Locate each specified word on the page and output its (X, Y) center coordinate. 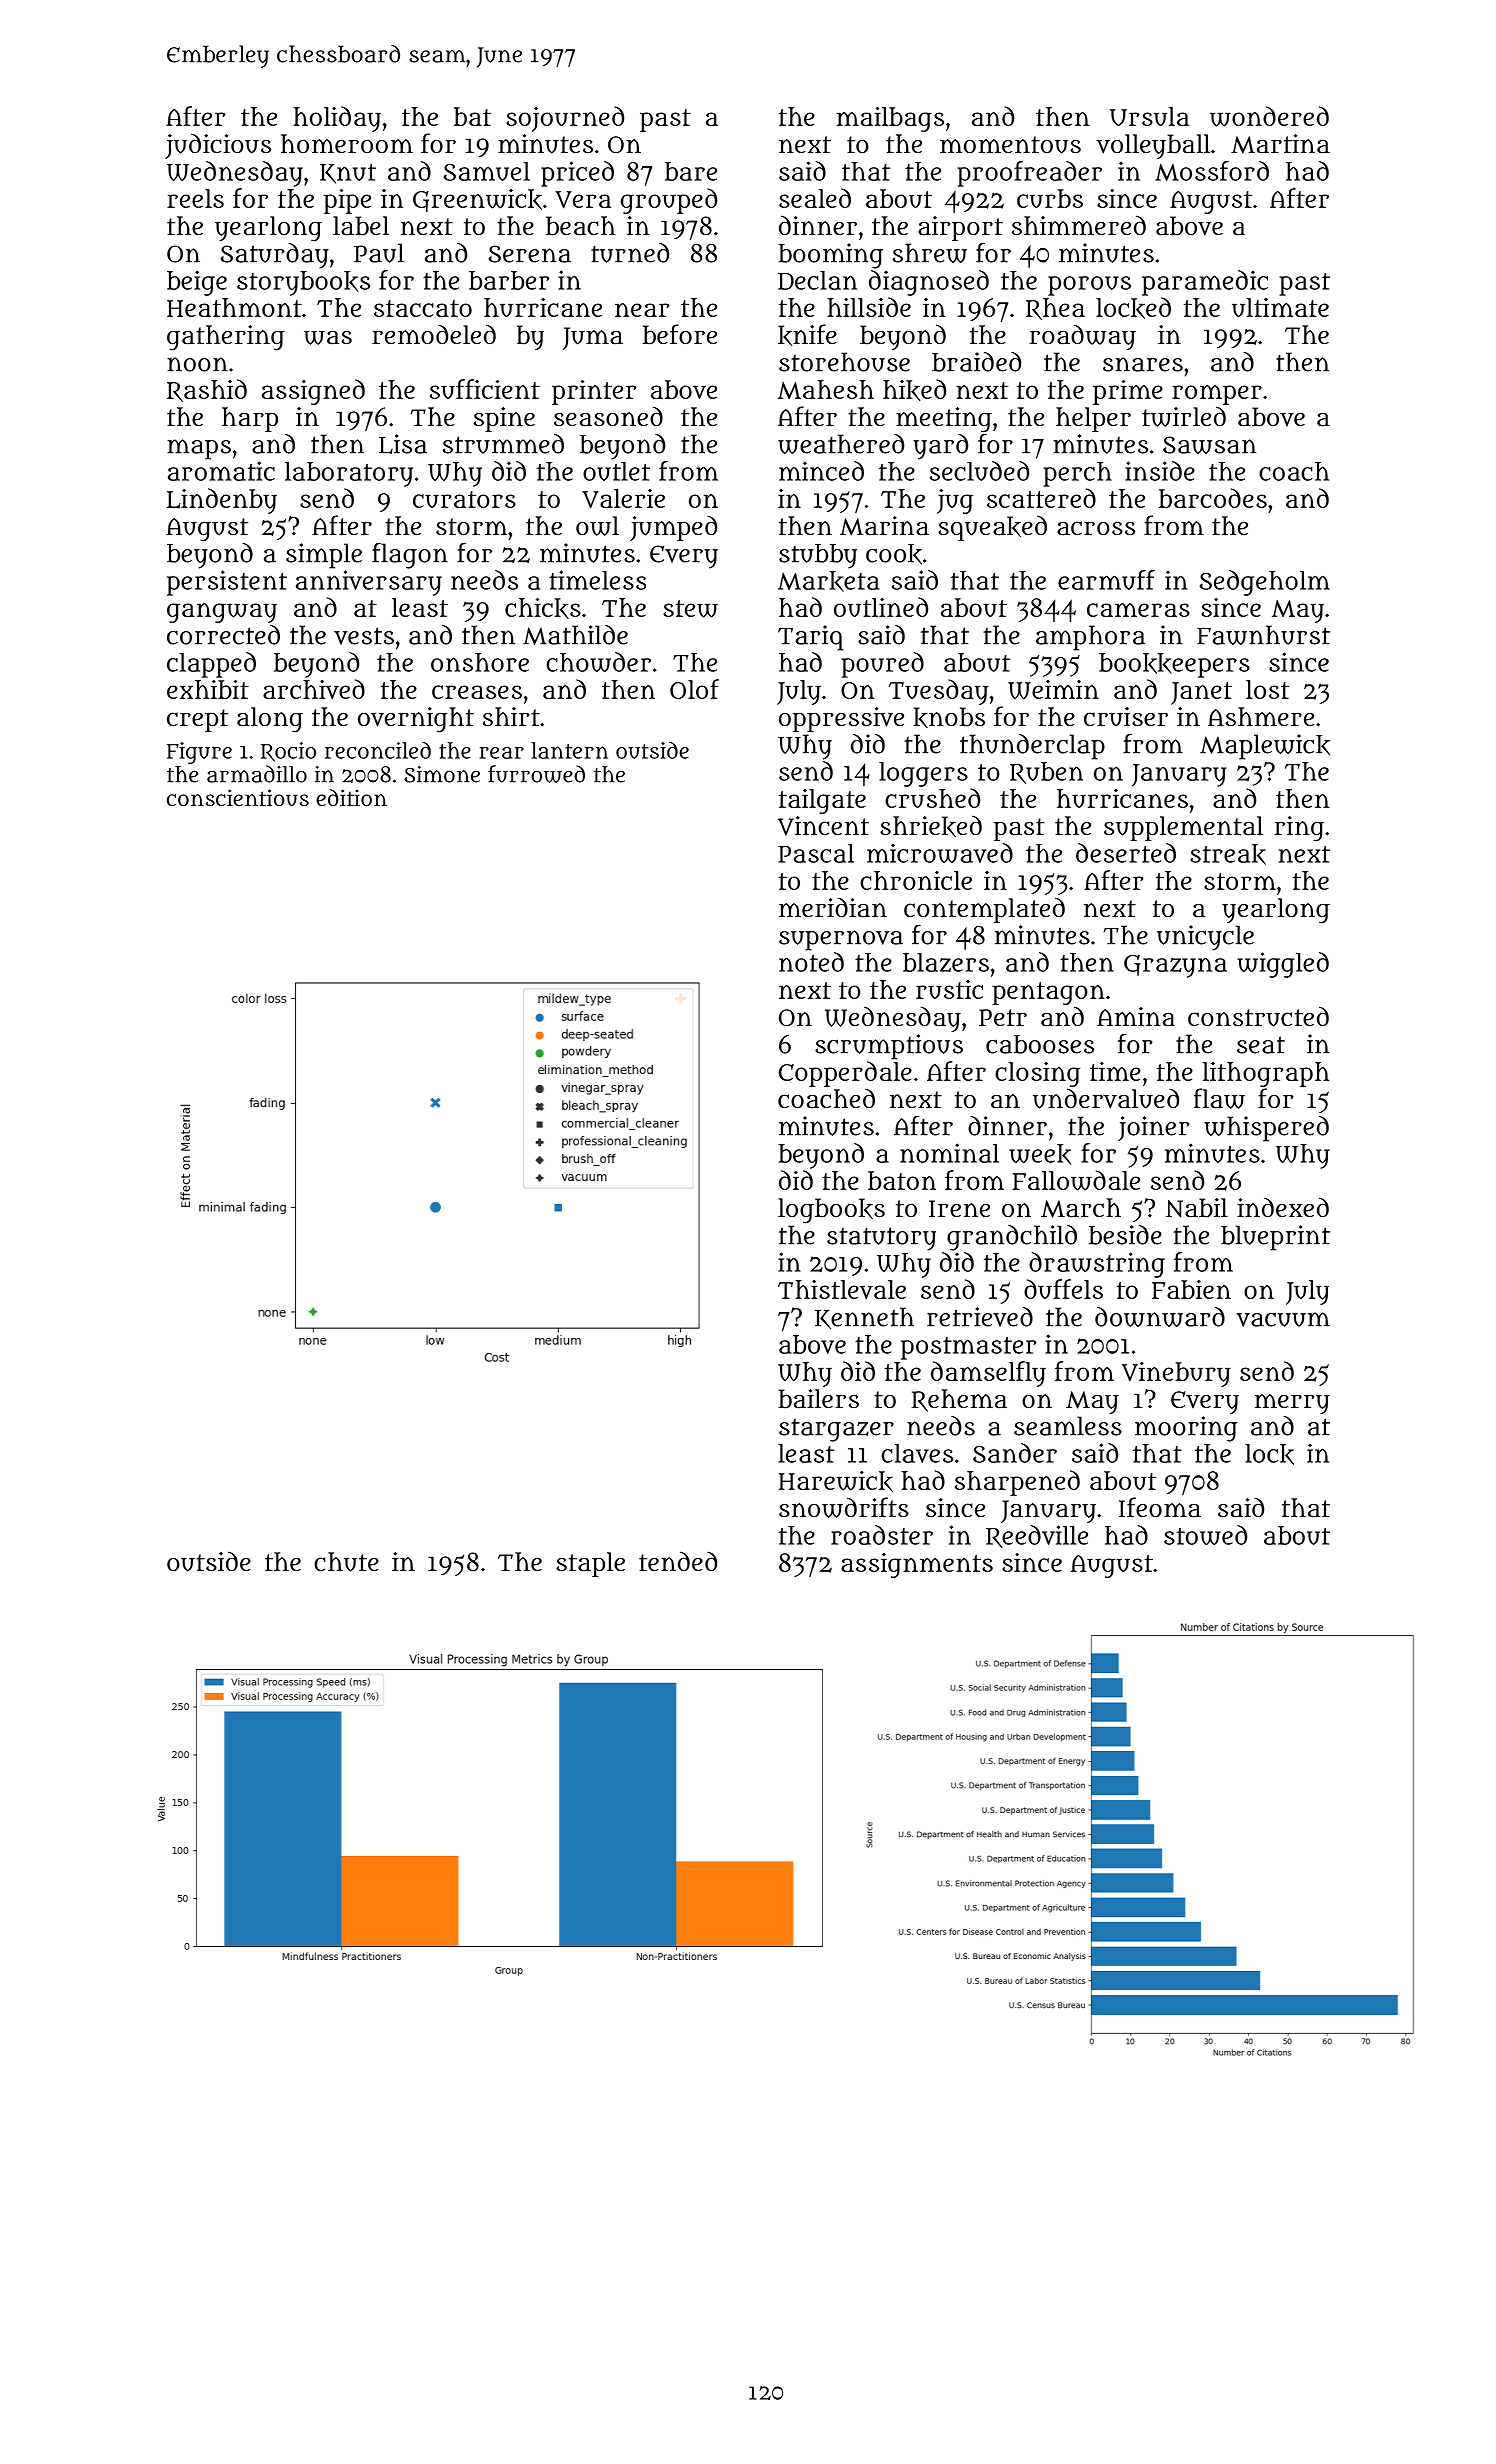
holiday (337, 119)
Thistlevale (842, 1289)
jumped (673, 528)
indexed (1283, 1207)
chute (346, 1562)
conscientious (238, 797)
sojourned (565, 119)
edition (351, 797)
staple (590, 1564)
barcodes (1213, 498)
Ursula (1149, 116)
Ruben (1046, 773)
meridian (833, 907)
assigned (313, 392)
